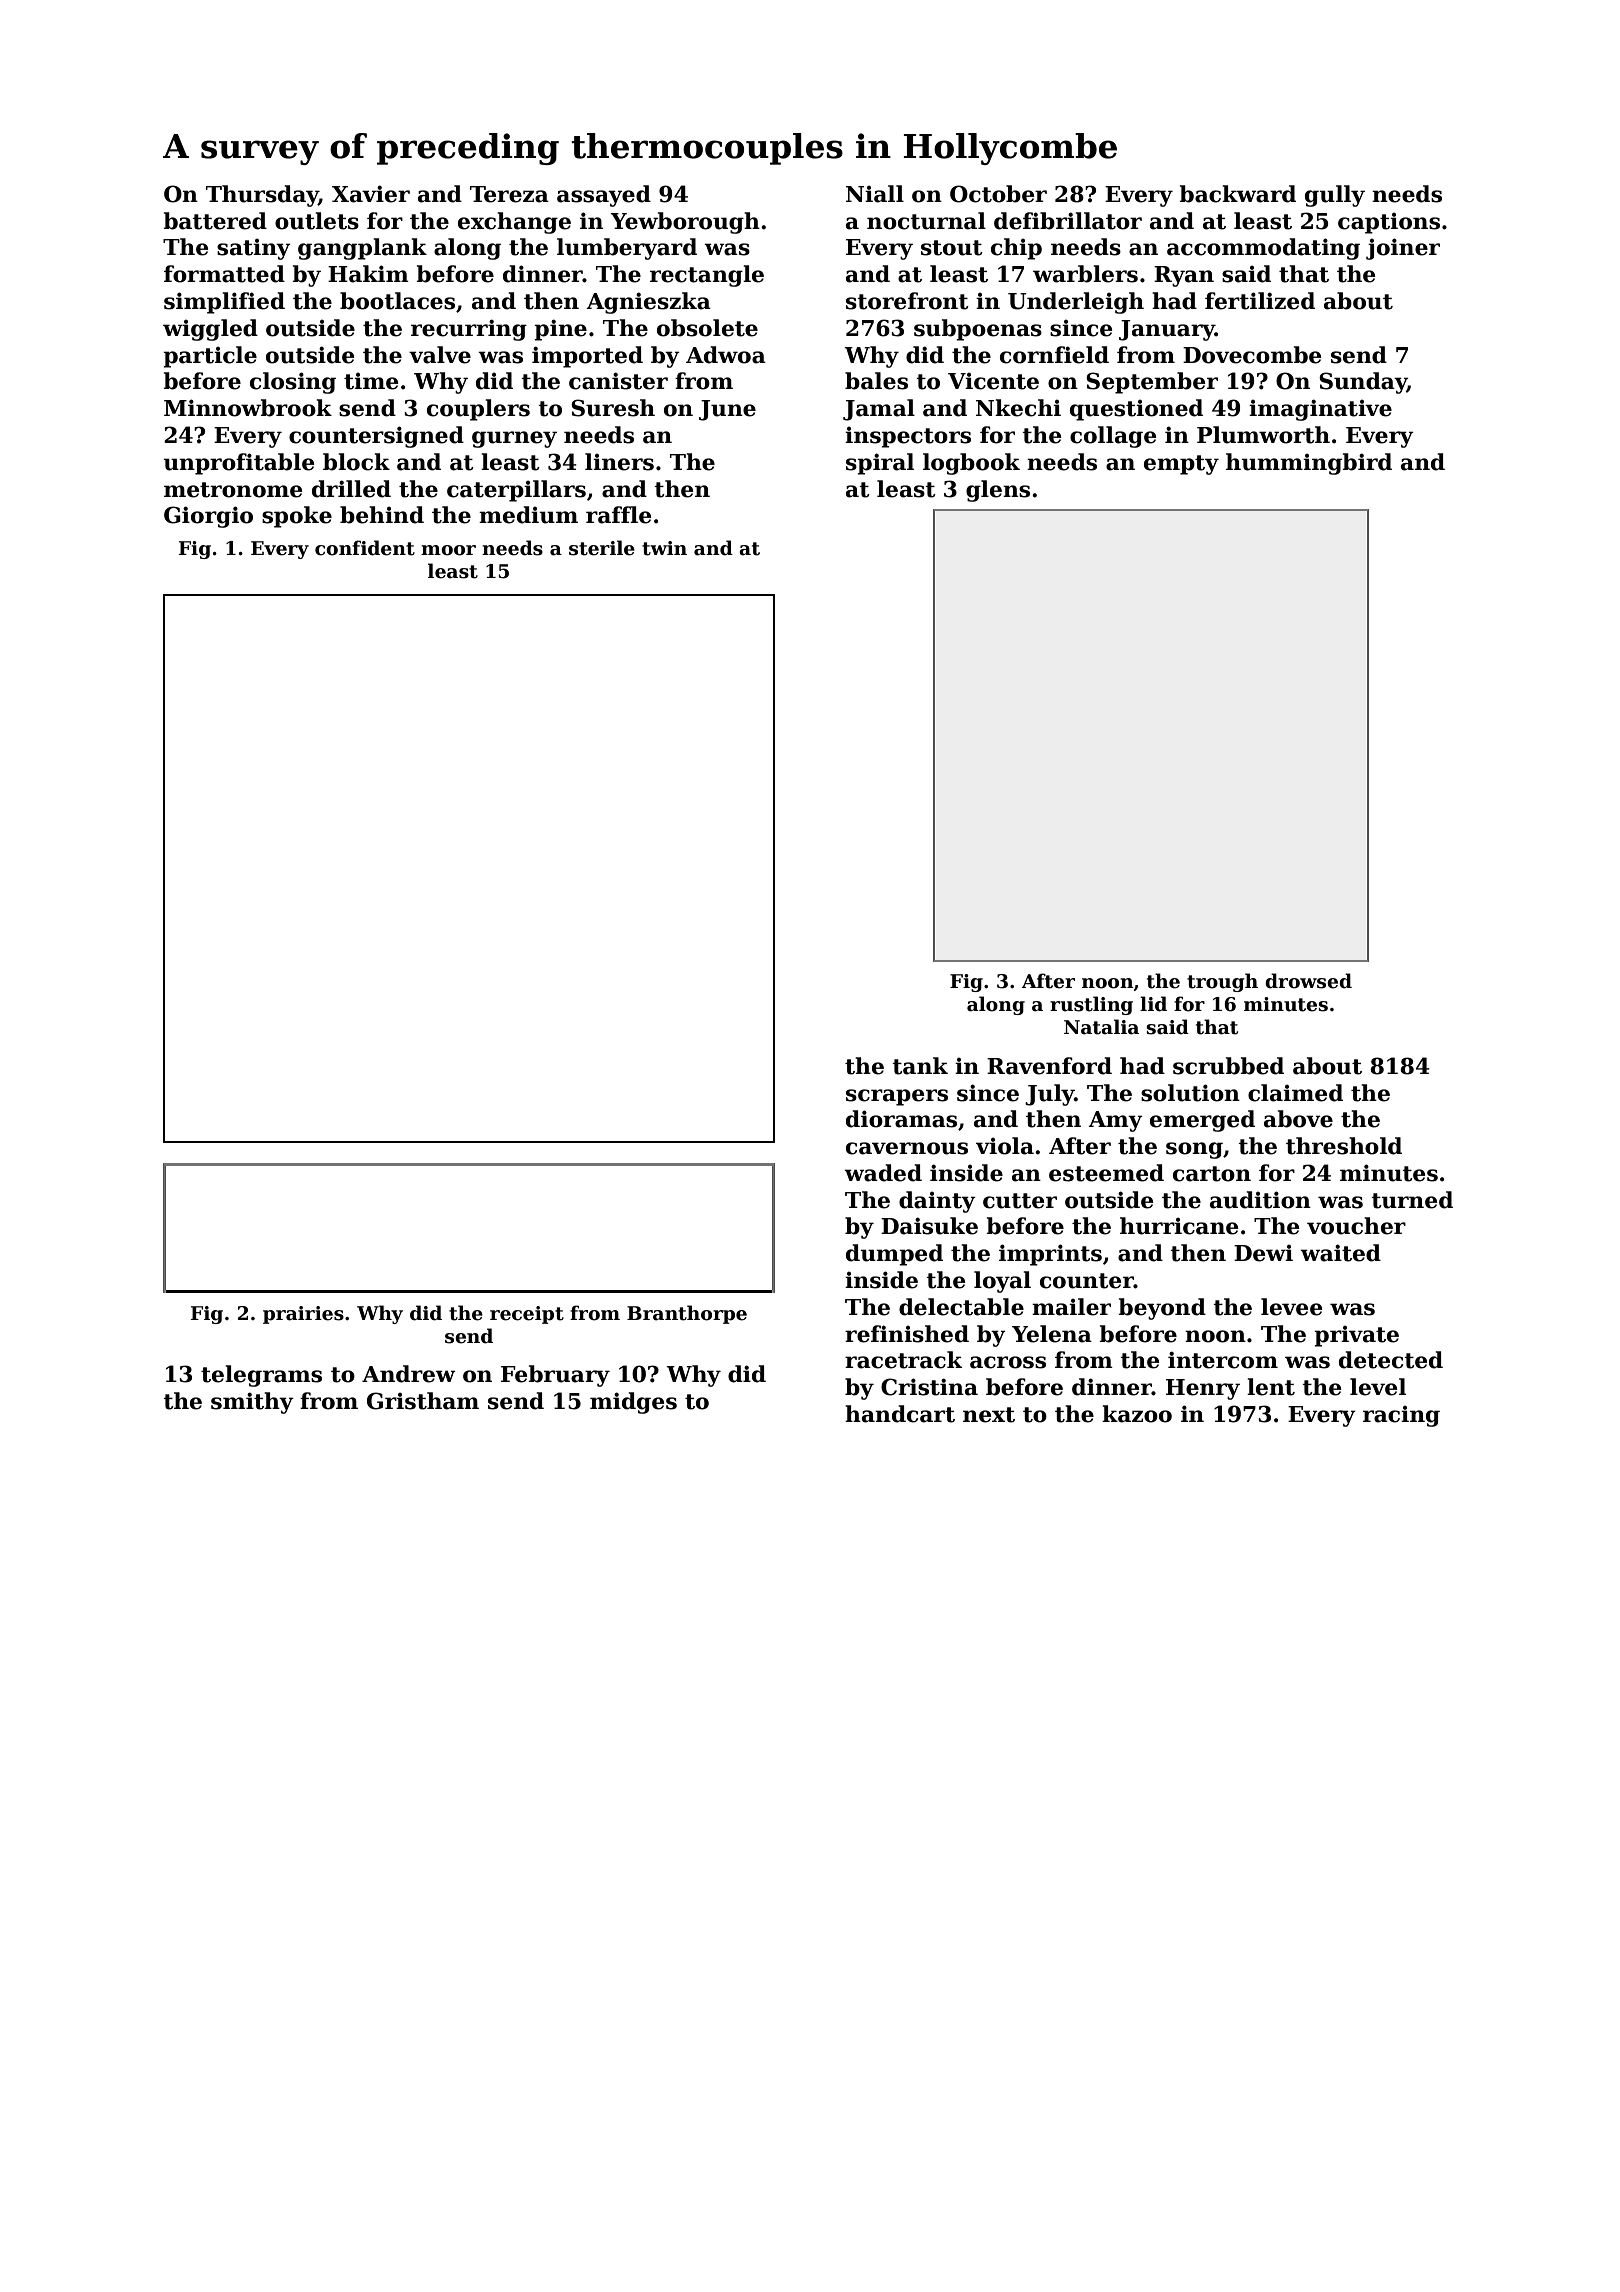  What do you see at coordinates (633, 1403) in the image?
I see `midges` at bounding box center [633, 1403].
